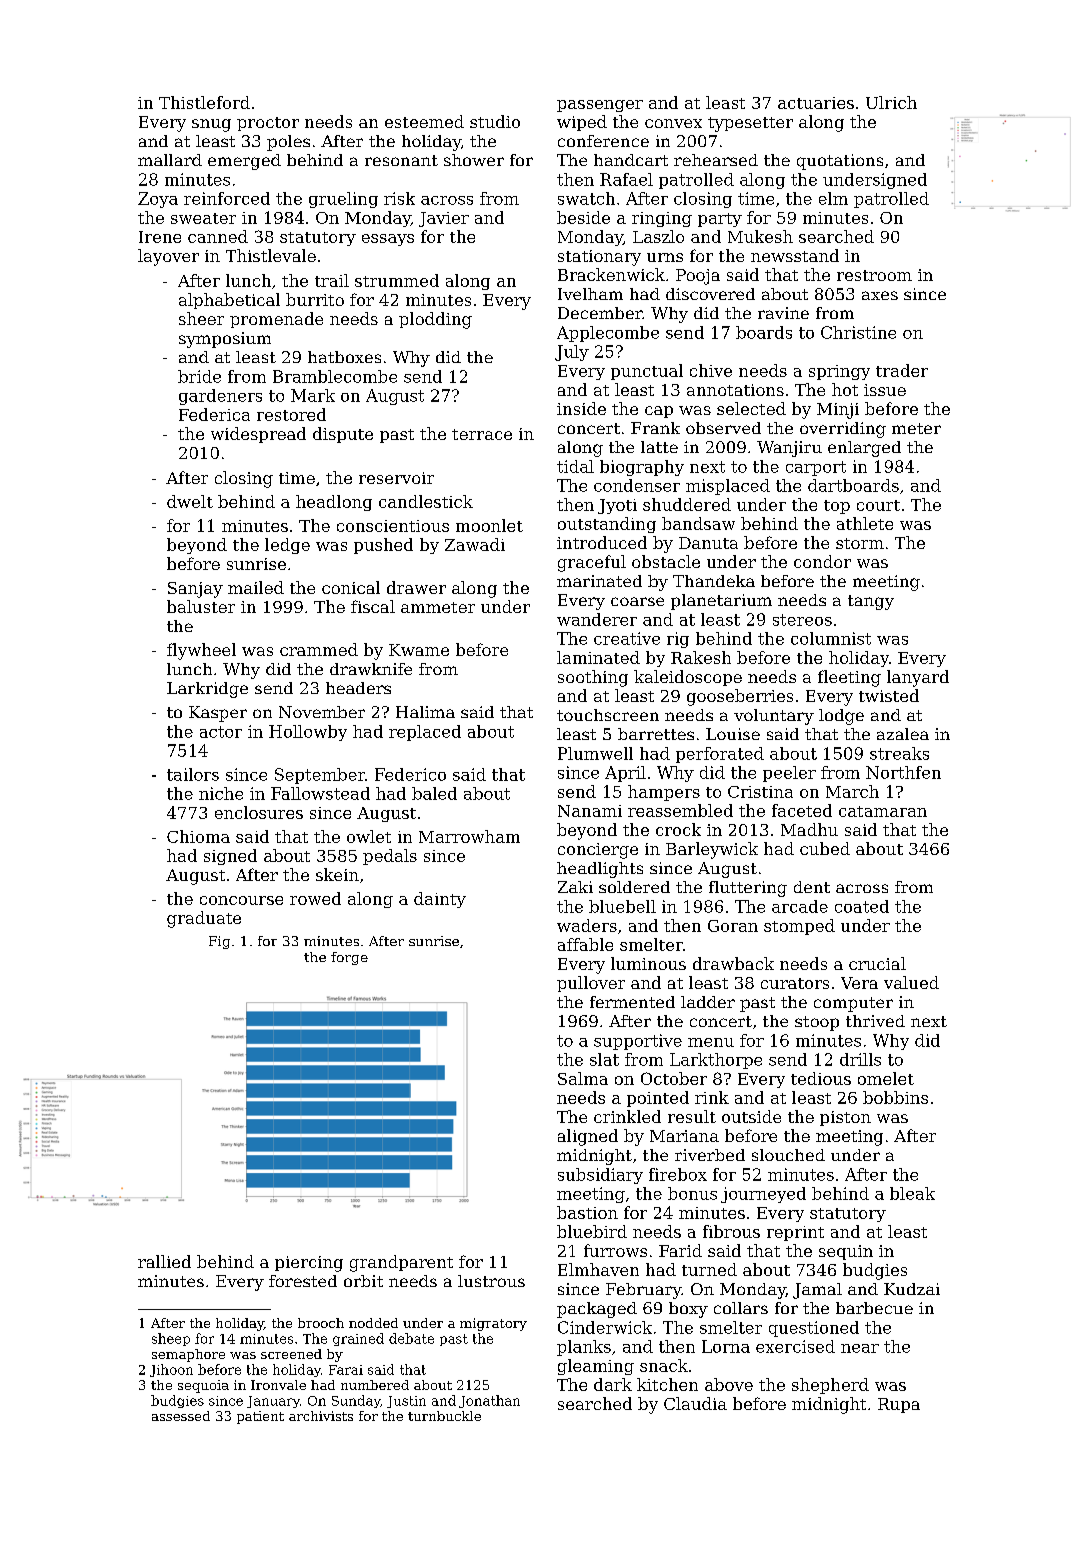 Image resolution: width=1091 pixels, height=1543 pixels. Describe the element at coordinates (656, 734) in the screenshot. I see `barrettes` at that location.
